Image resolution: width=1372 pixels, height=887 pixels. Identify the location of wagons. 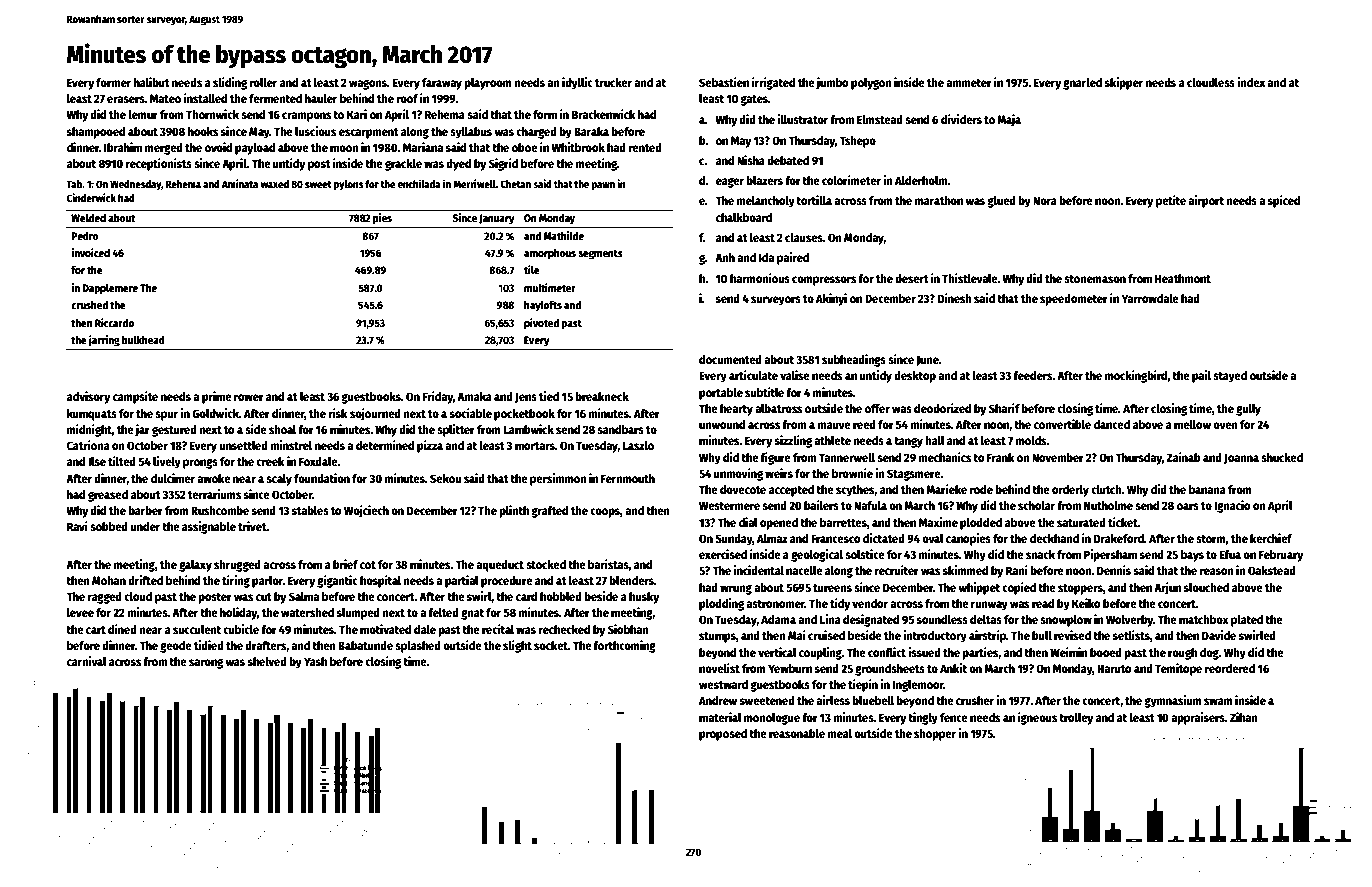
(368, 85).
